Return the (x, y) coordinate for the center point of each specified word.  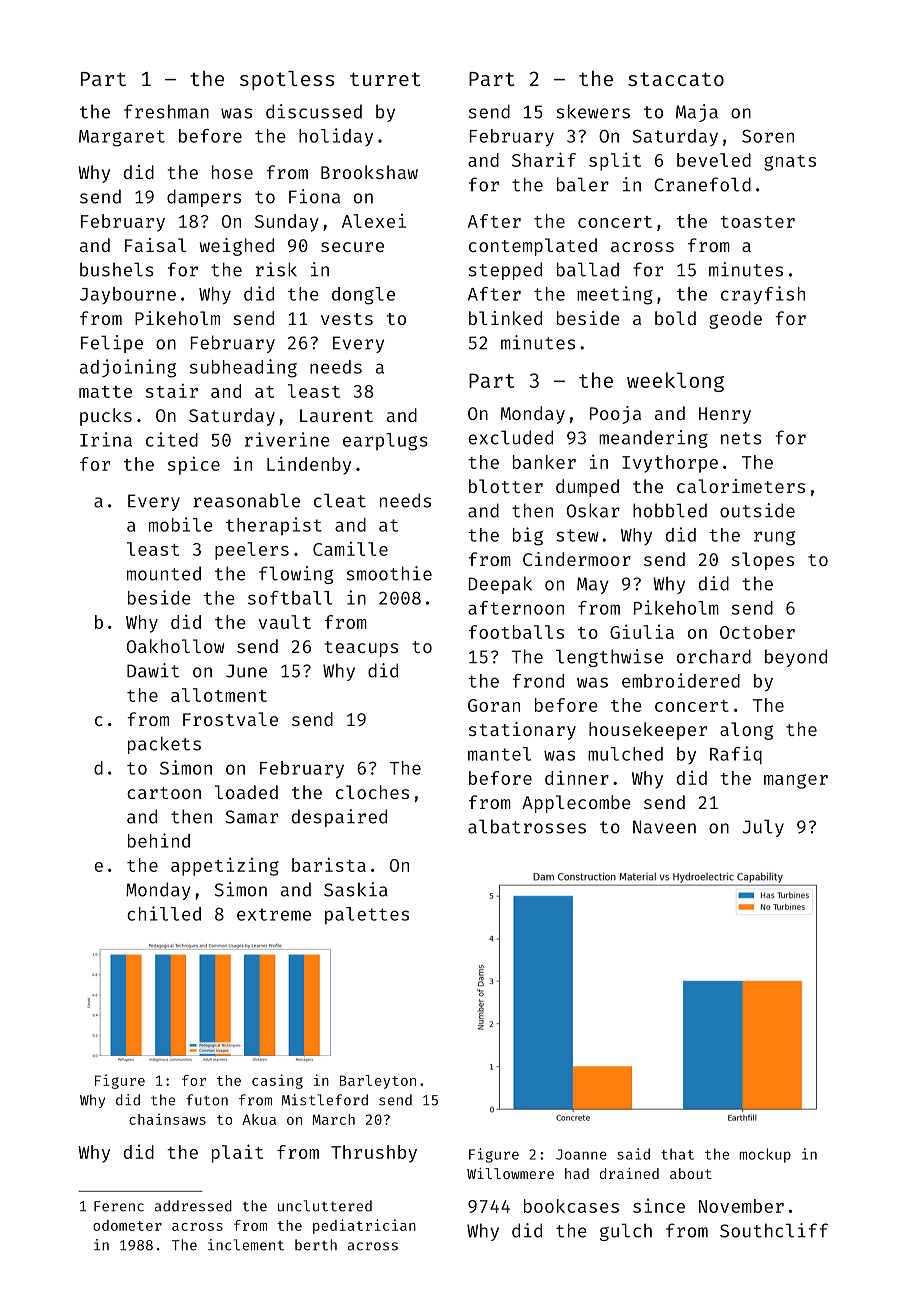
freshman (166, 111)
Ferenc (119, 1206)
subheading (243, 368)
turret (385, 79)
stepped (505, 271)
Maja (697, 113)
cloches (372, 792)
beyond (796, 658)
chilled (164, 913)
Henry (725, 415)
